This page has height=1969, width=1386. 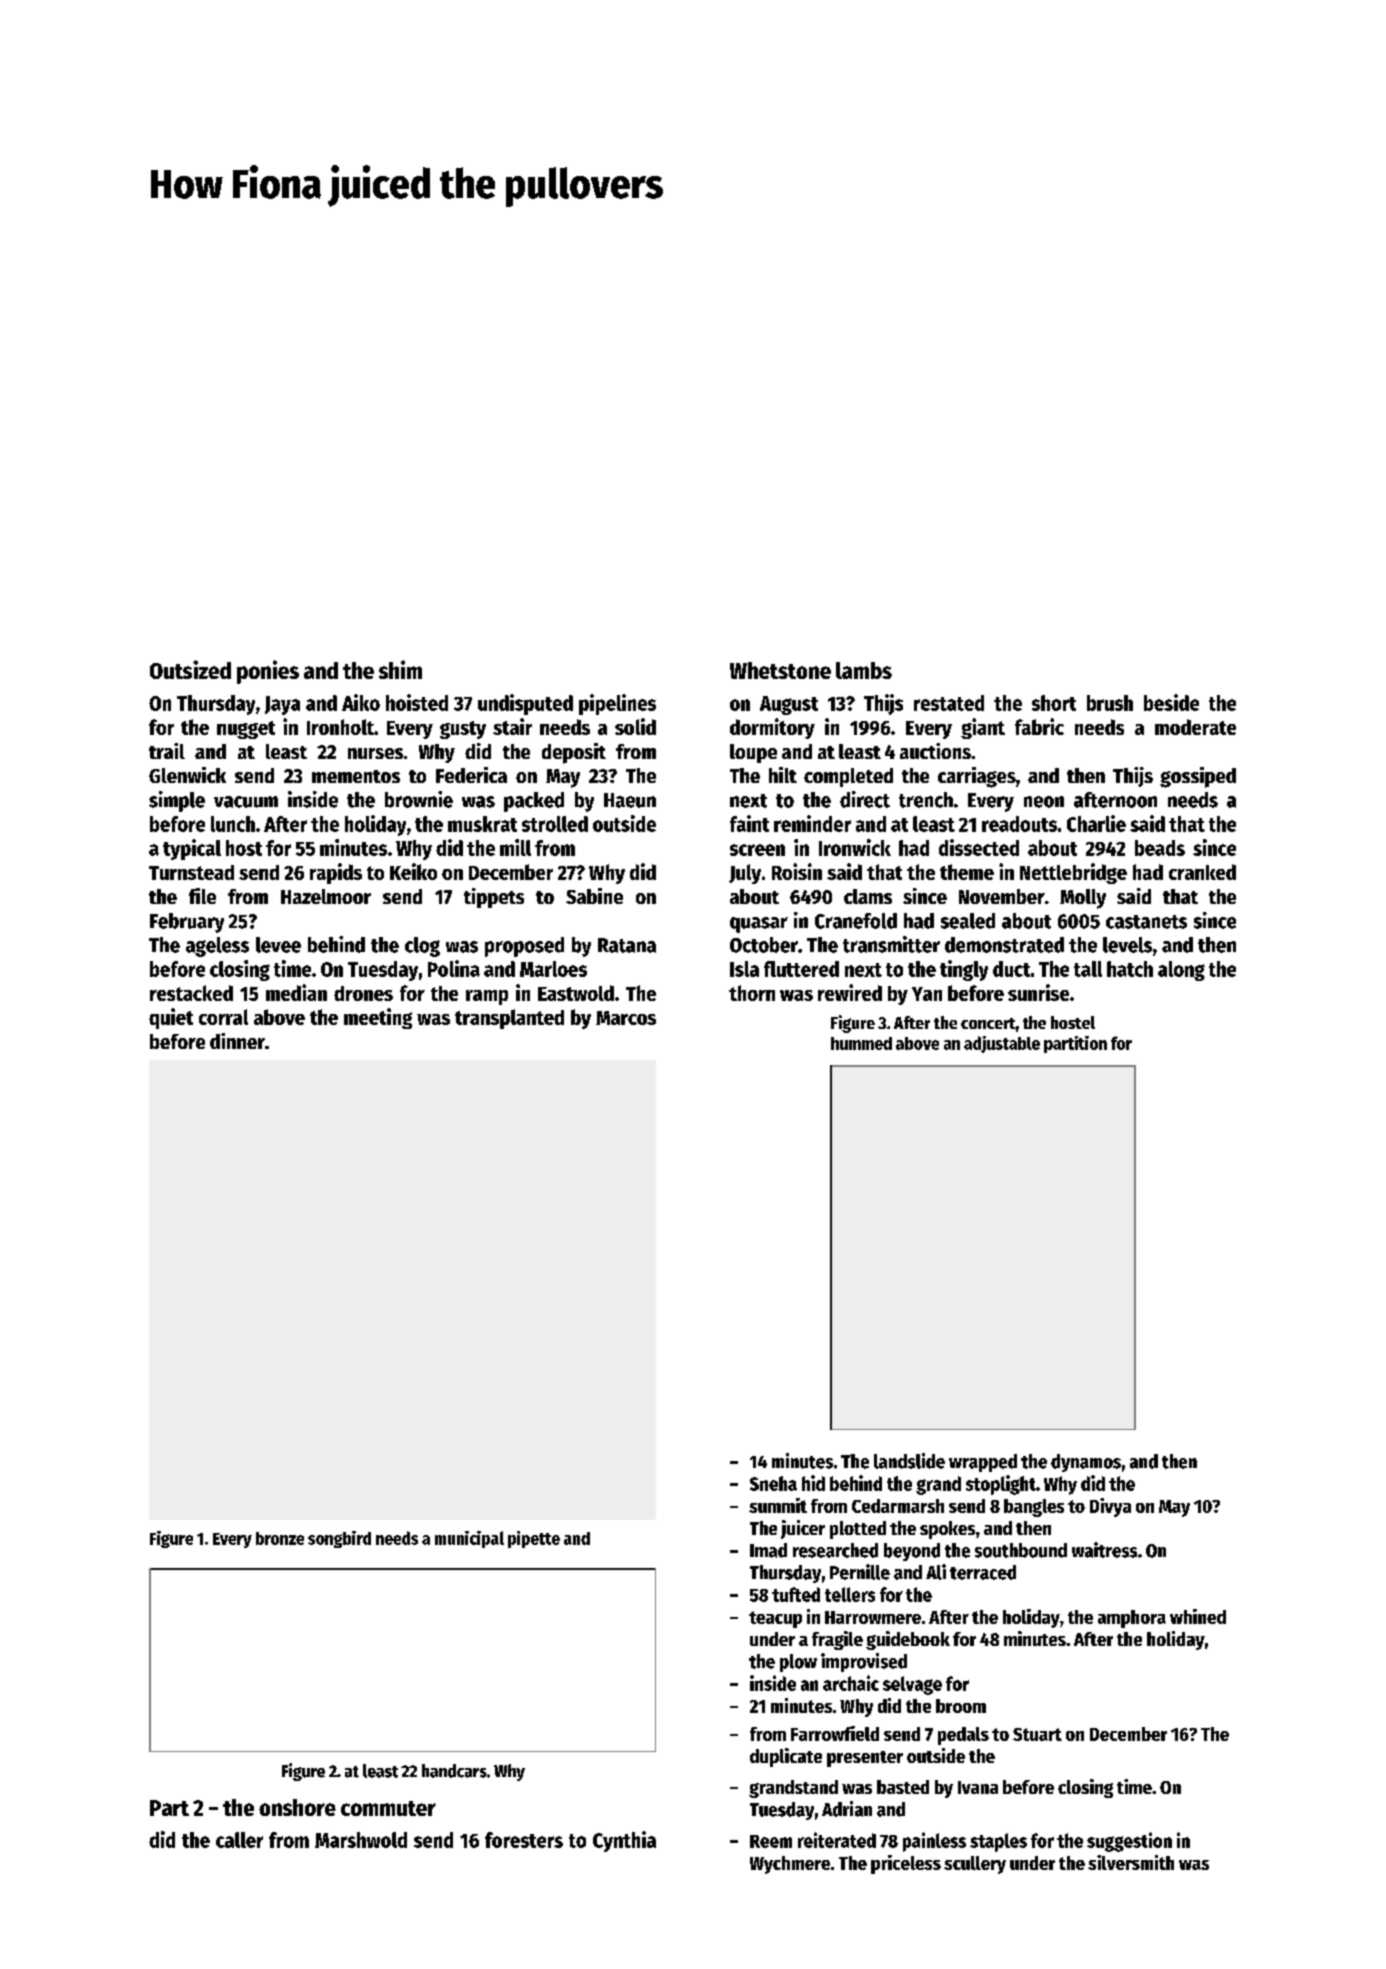 What do you see at coordinates (1171, 702) in the page?
I see `beside` at bounding box center [1171, 702].
